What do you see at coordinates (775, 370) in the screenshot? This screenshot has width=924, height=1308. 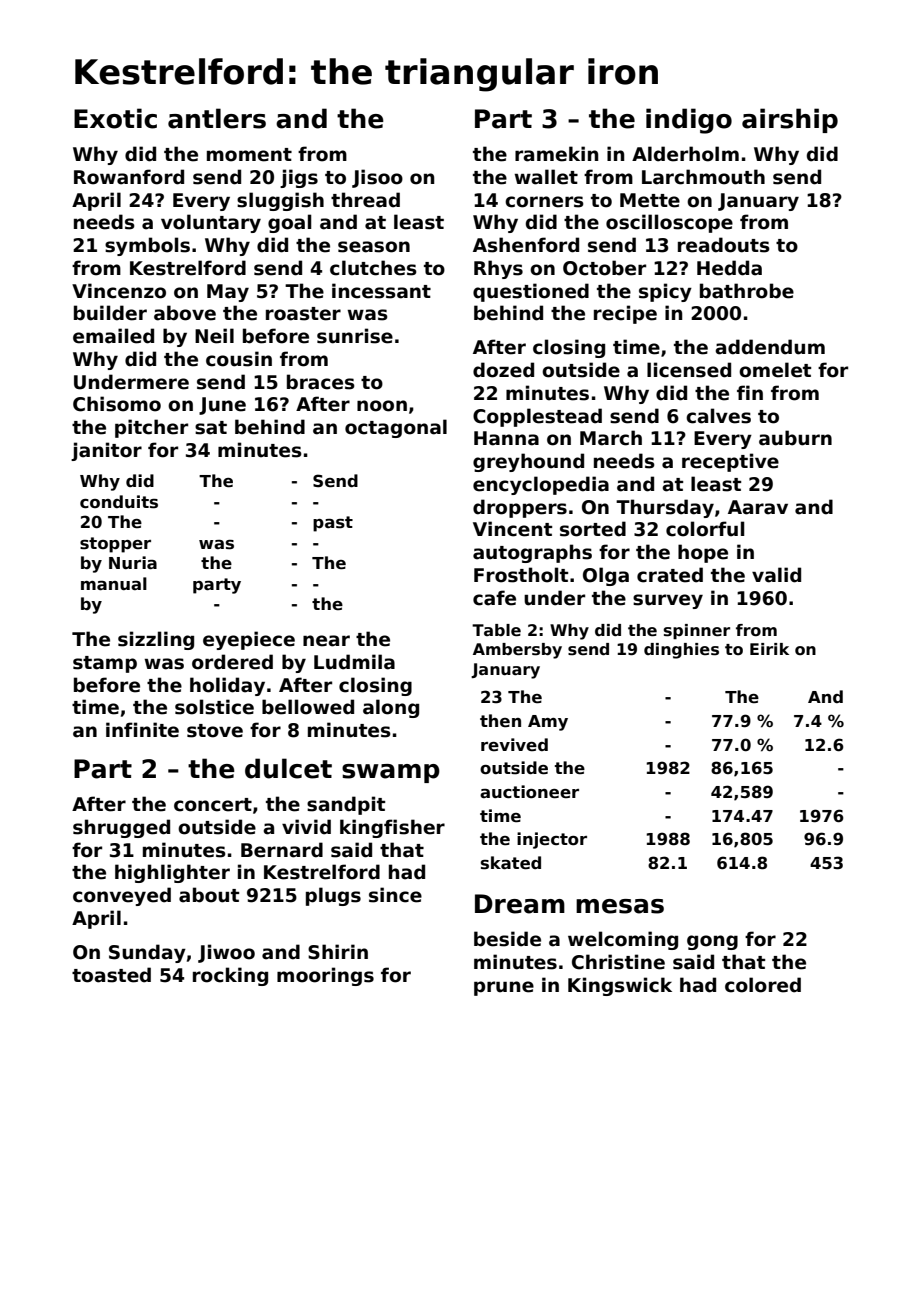 I see `omelet` at bounding box center [775, 370].
